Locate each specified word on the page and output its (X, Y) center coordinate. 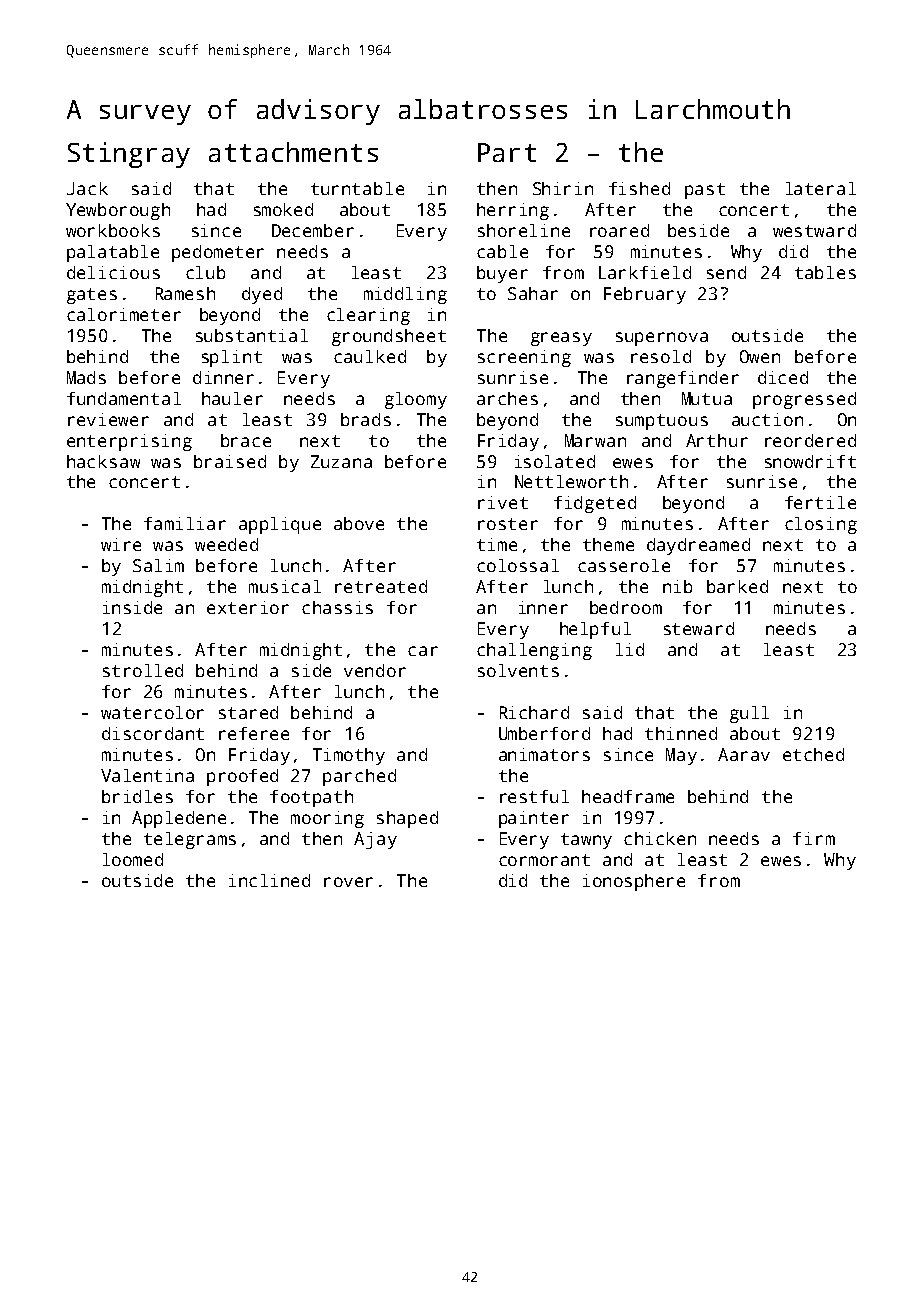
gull (749, 714)
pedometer (218, 253)
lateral (821, 188)
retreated (381, 586)
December (313, 230)
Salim (158, 565)
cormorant (544, 860)
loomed (133, 859)
